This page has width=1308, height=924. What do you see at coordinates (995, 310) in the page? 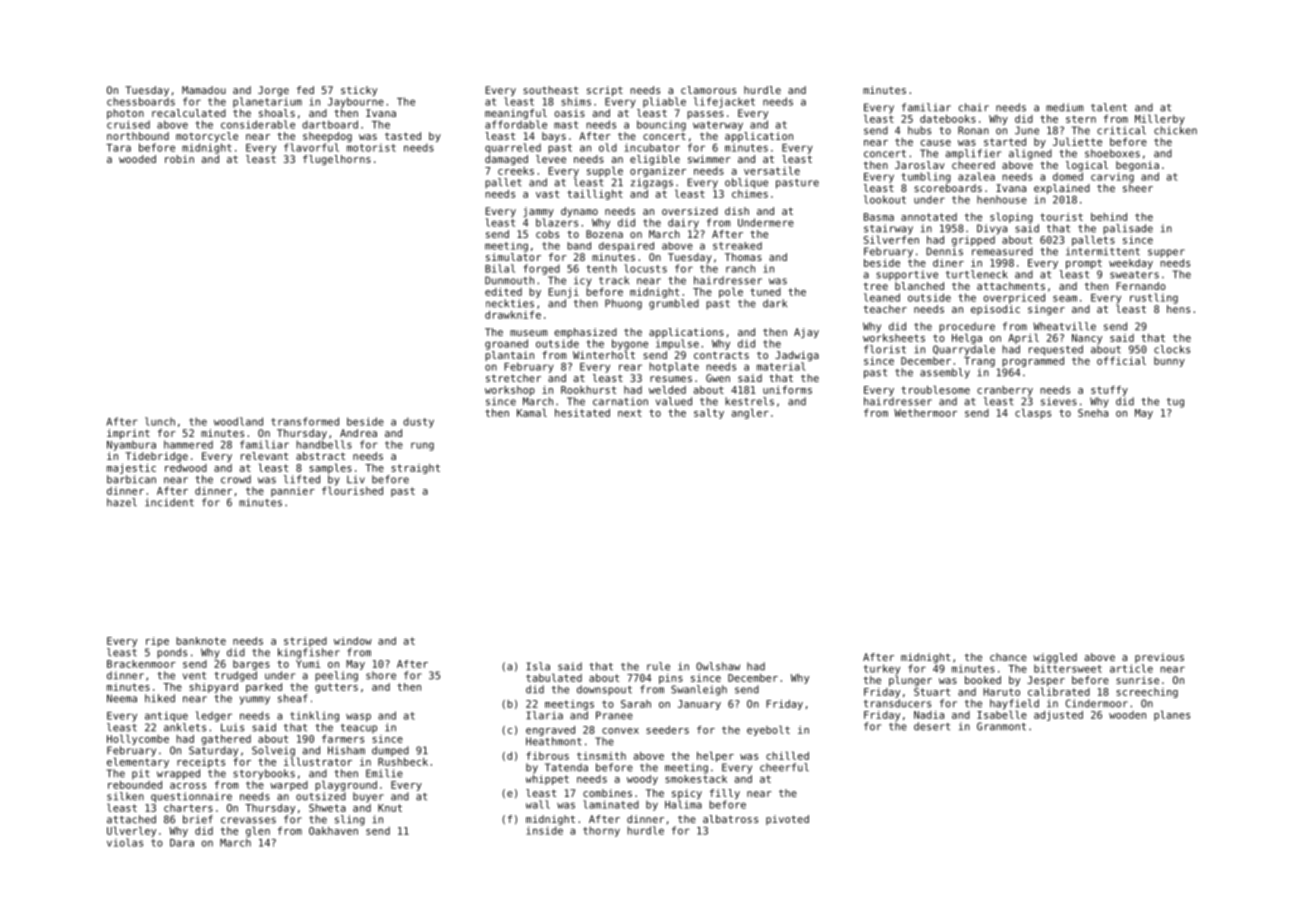
I see `episodic` at bounding box center [995, 310].
